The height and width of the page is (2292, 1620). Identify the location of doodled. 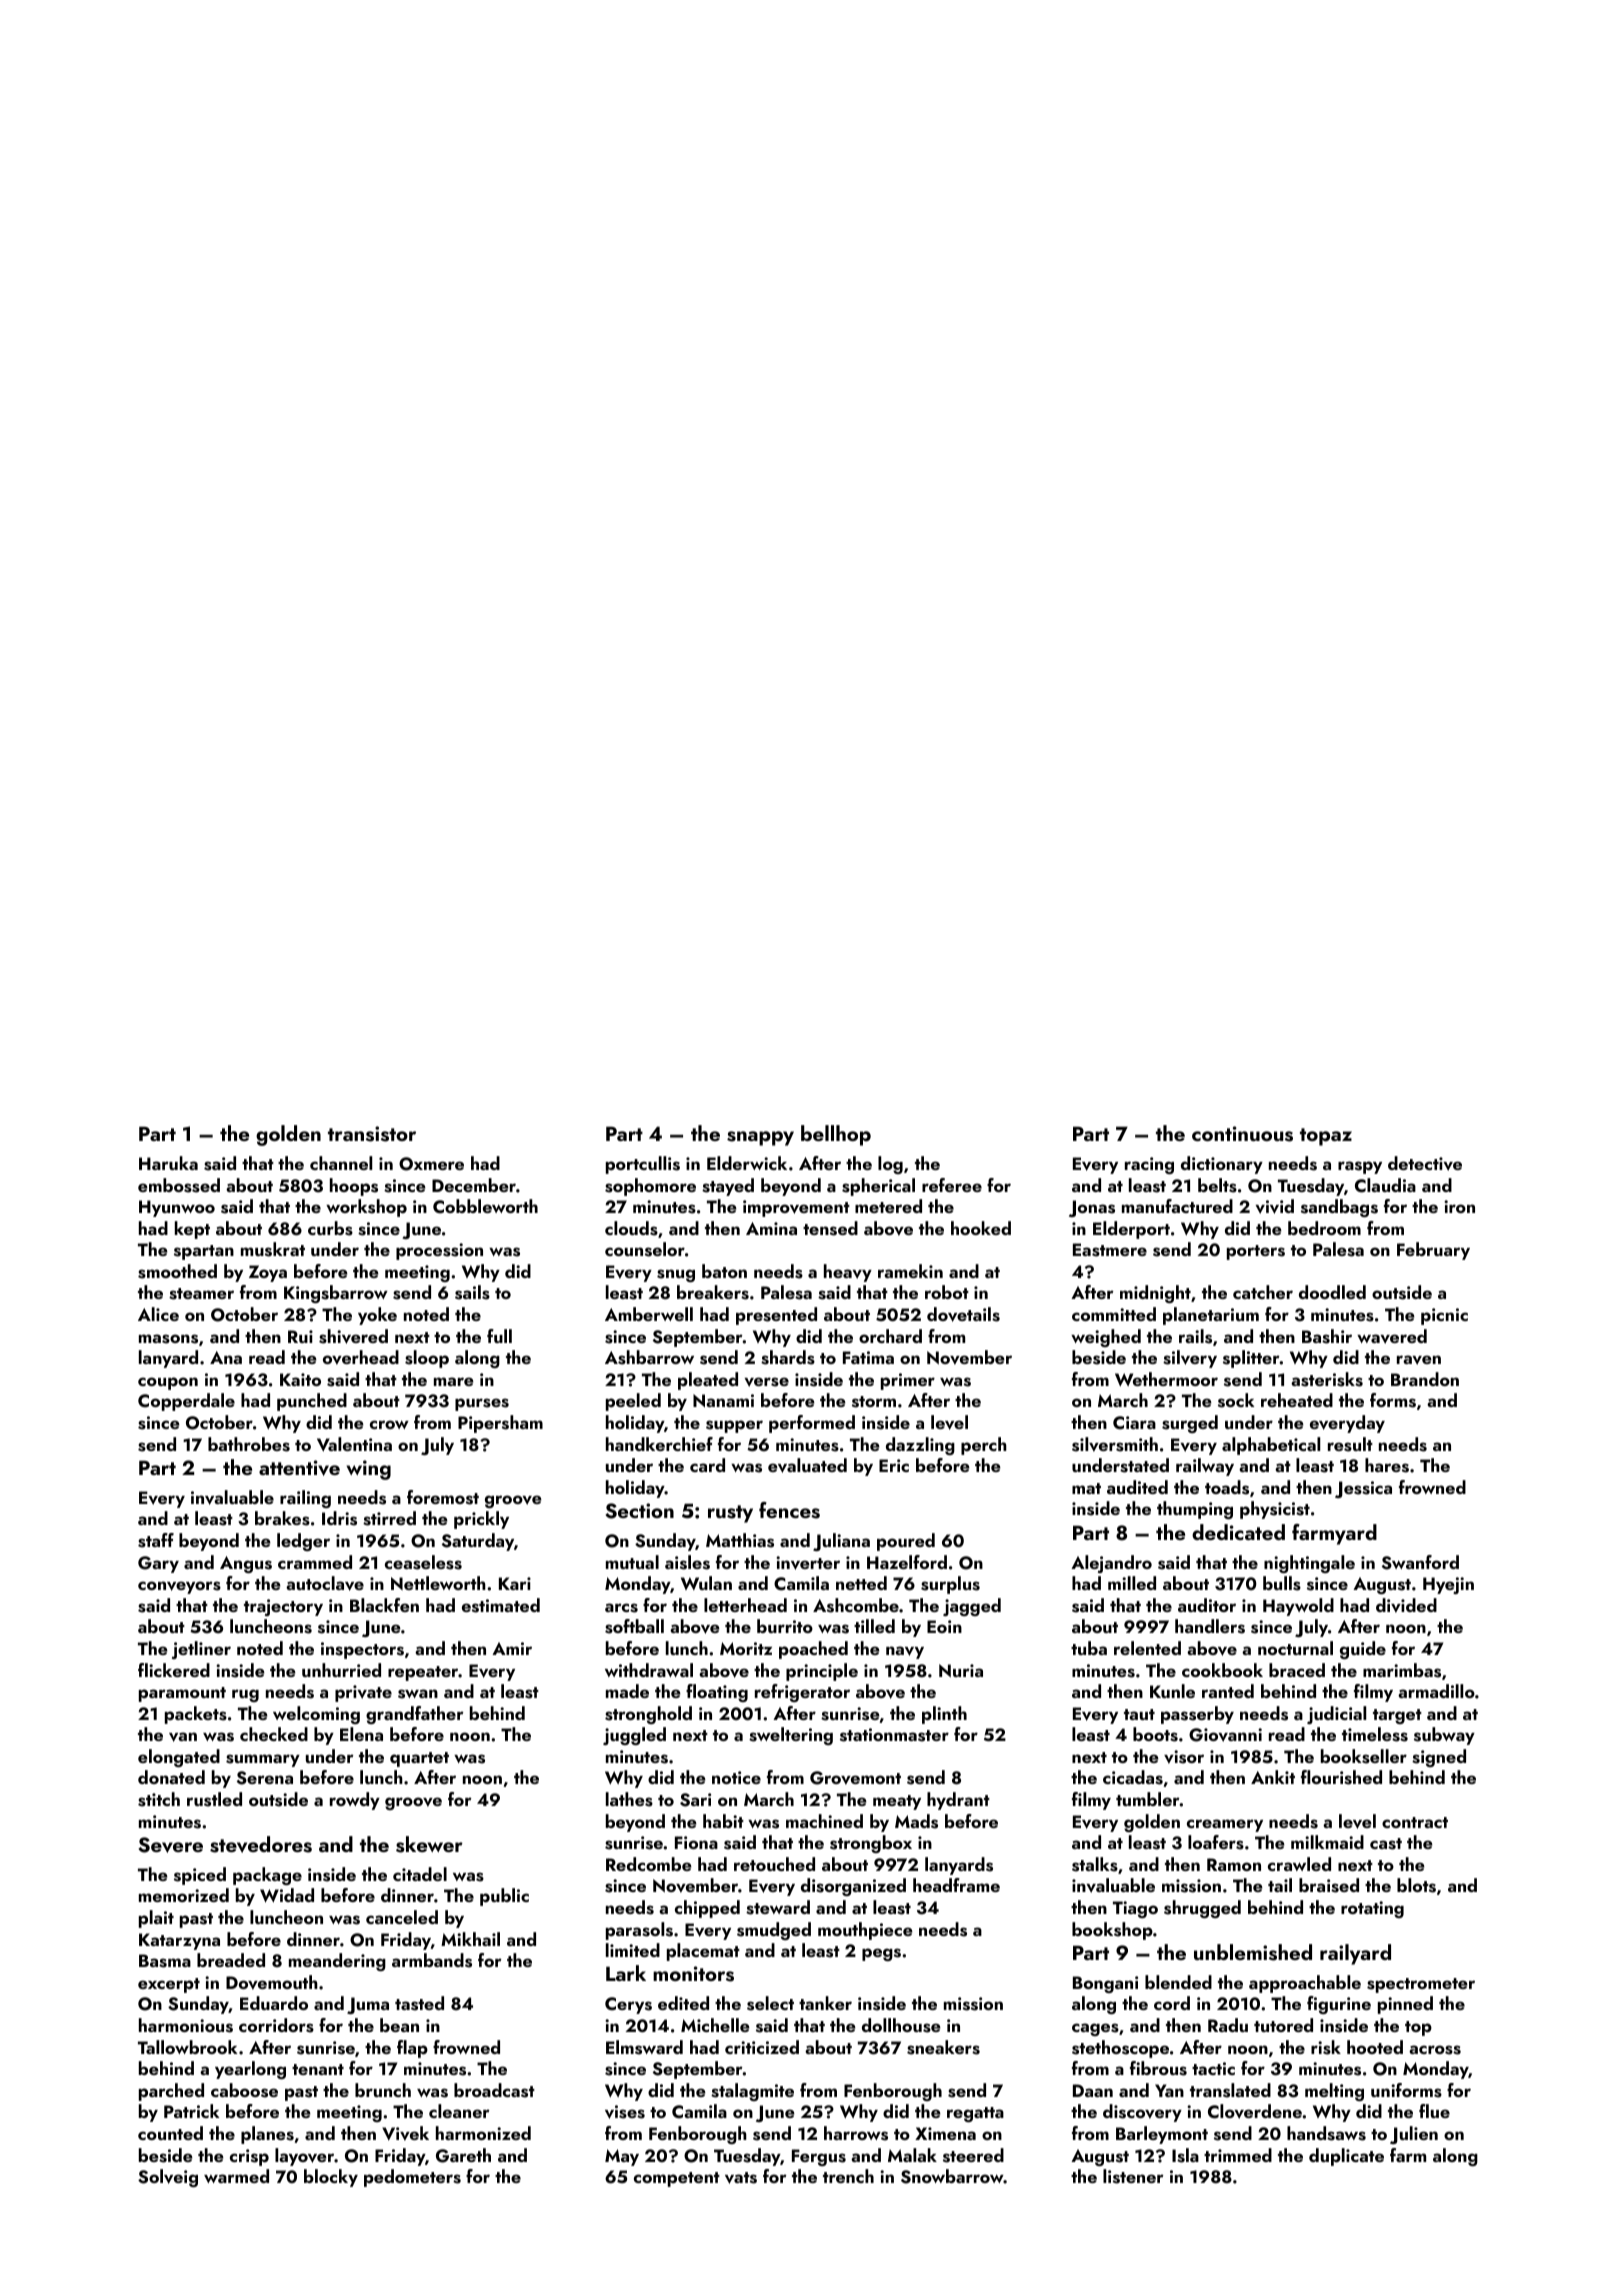
(1332, 1292).
